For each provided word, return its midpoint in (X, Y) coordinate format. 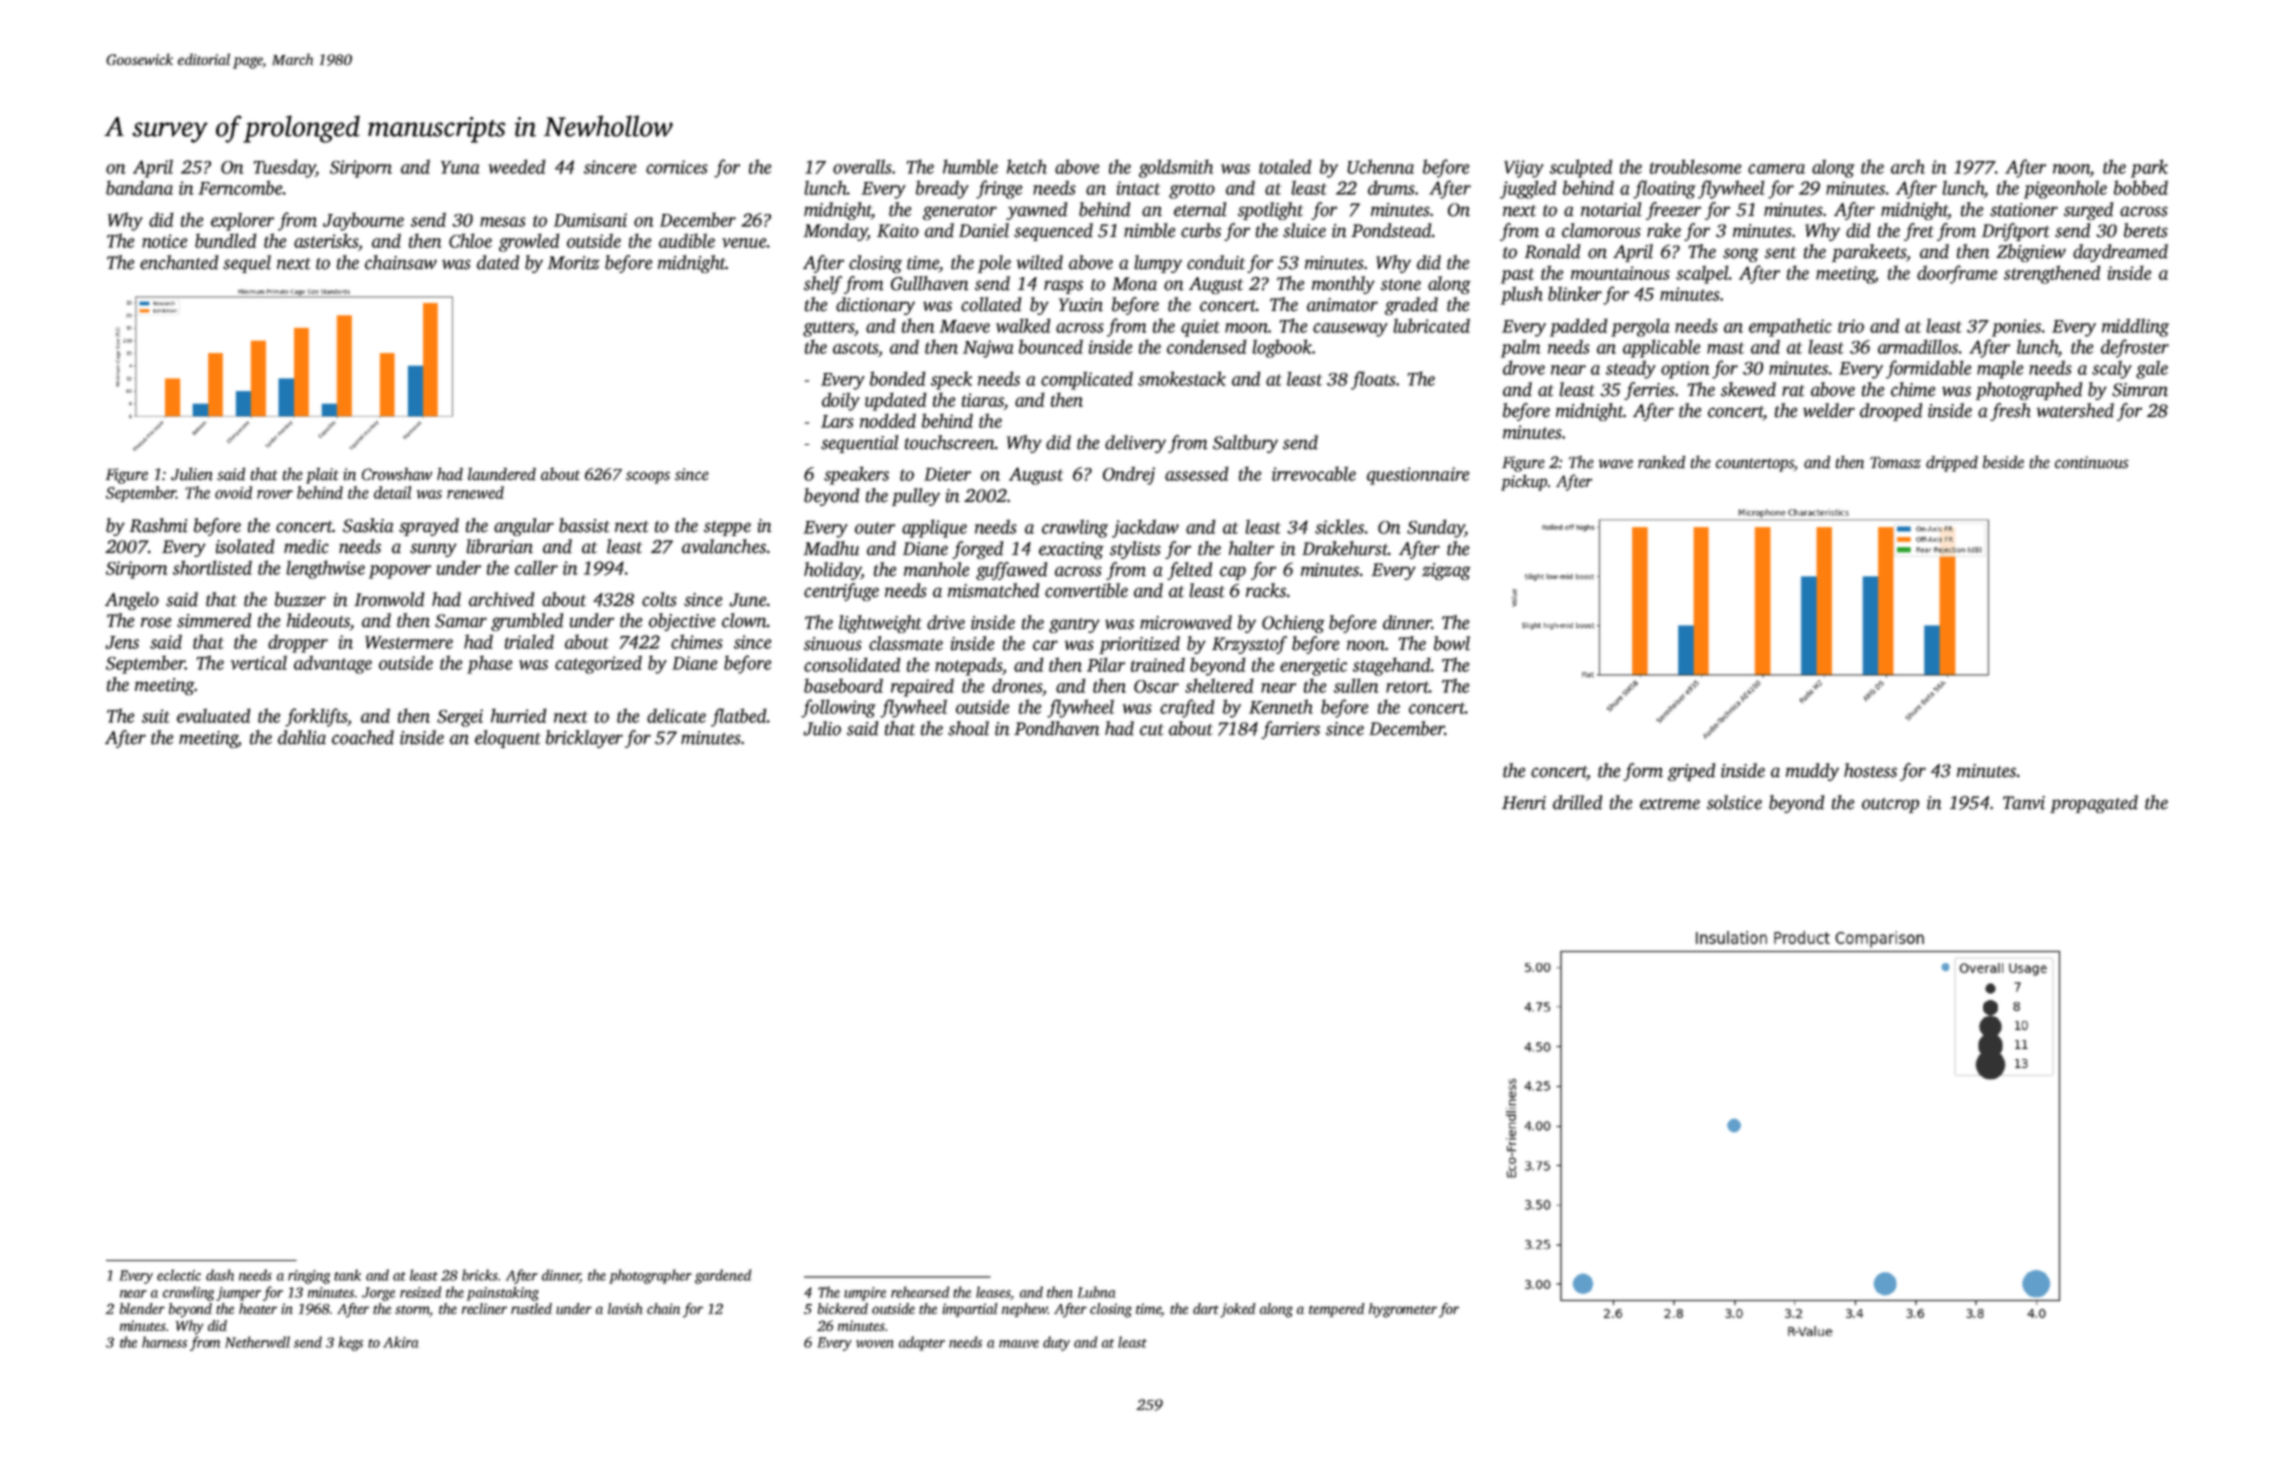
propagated (2094, 804)
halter (1251, 548)
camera (1776, 169)
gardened (723, 1276)
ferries (1649, 391)
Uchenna (1380, 166)
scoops (648, 477)
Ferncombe (240, 187)
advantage (333, 664)
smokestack (1182, 378)
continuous (2092, 462)
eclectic (179, 1275)
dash (220, 1275)
